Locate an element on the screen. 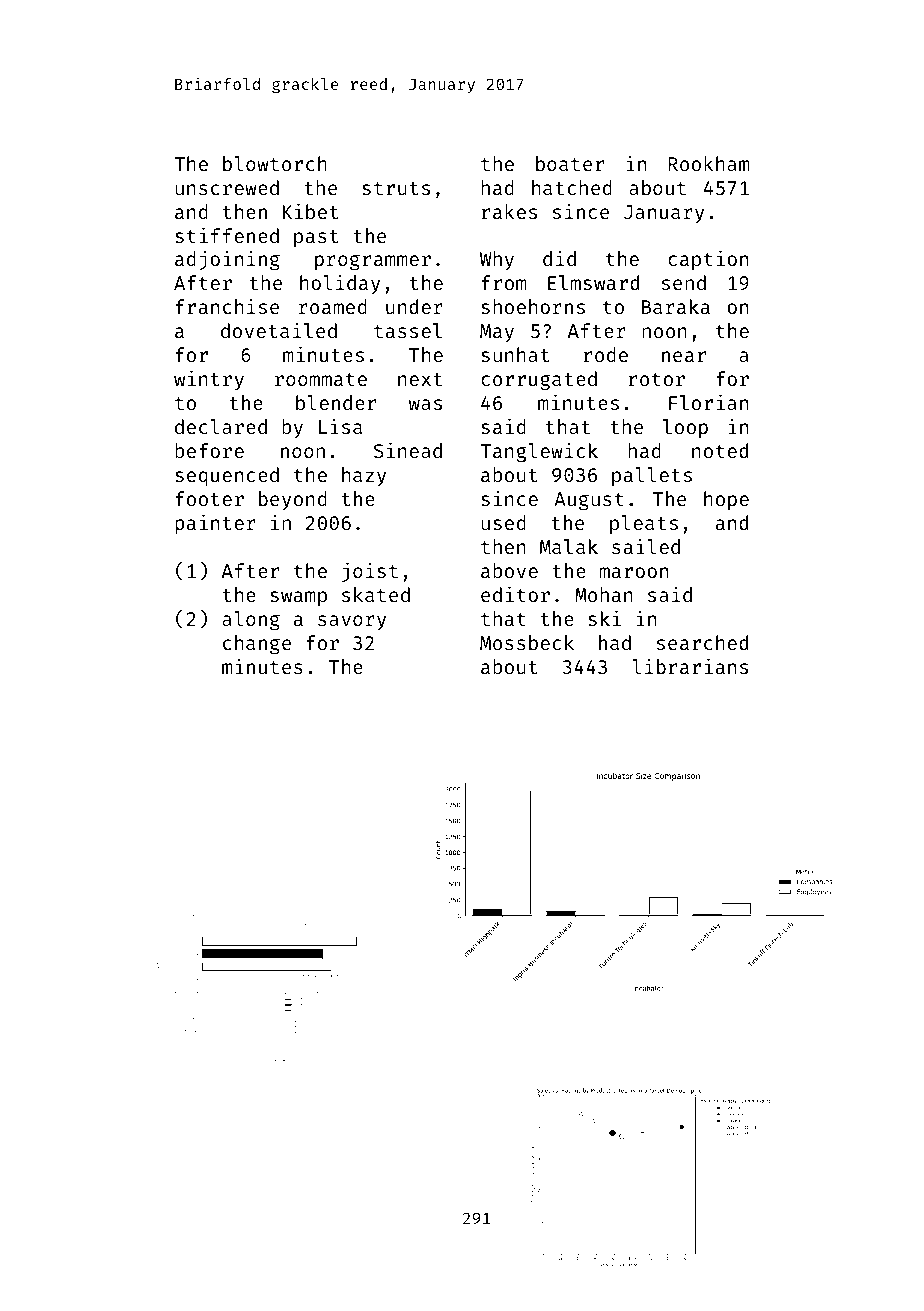 The height and width of the screenshot is (1311, 924). boater is located at coordinates (570, 163).
